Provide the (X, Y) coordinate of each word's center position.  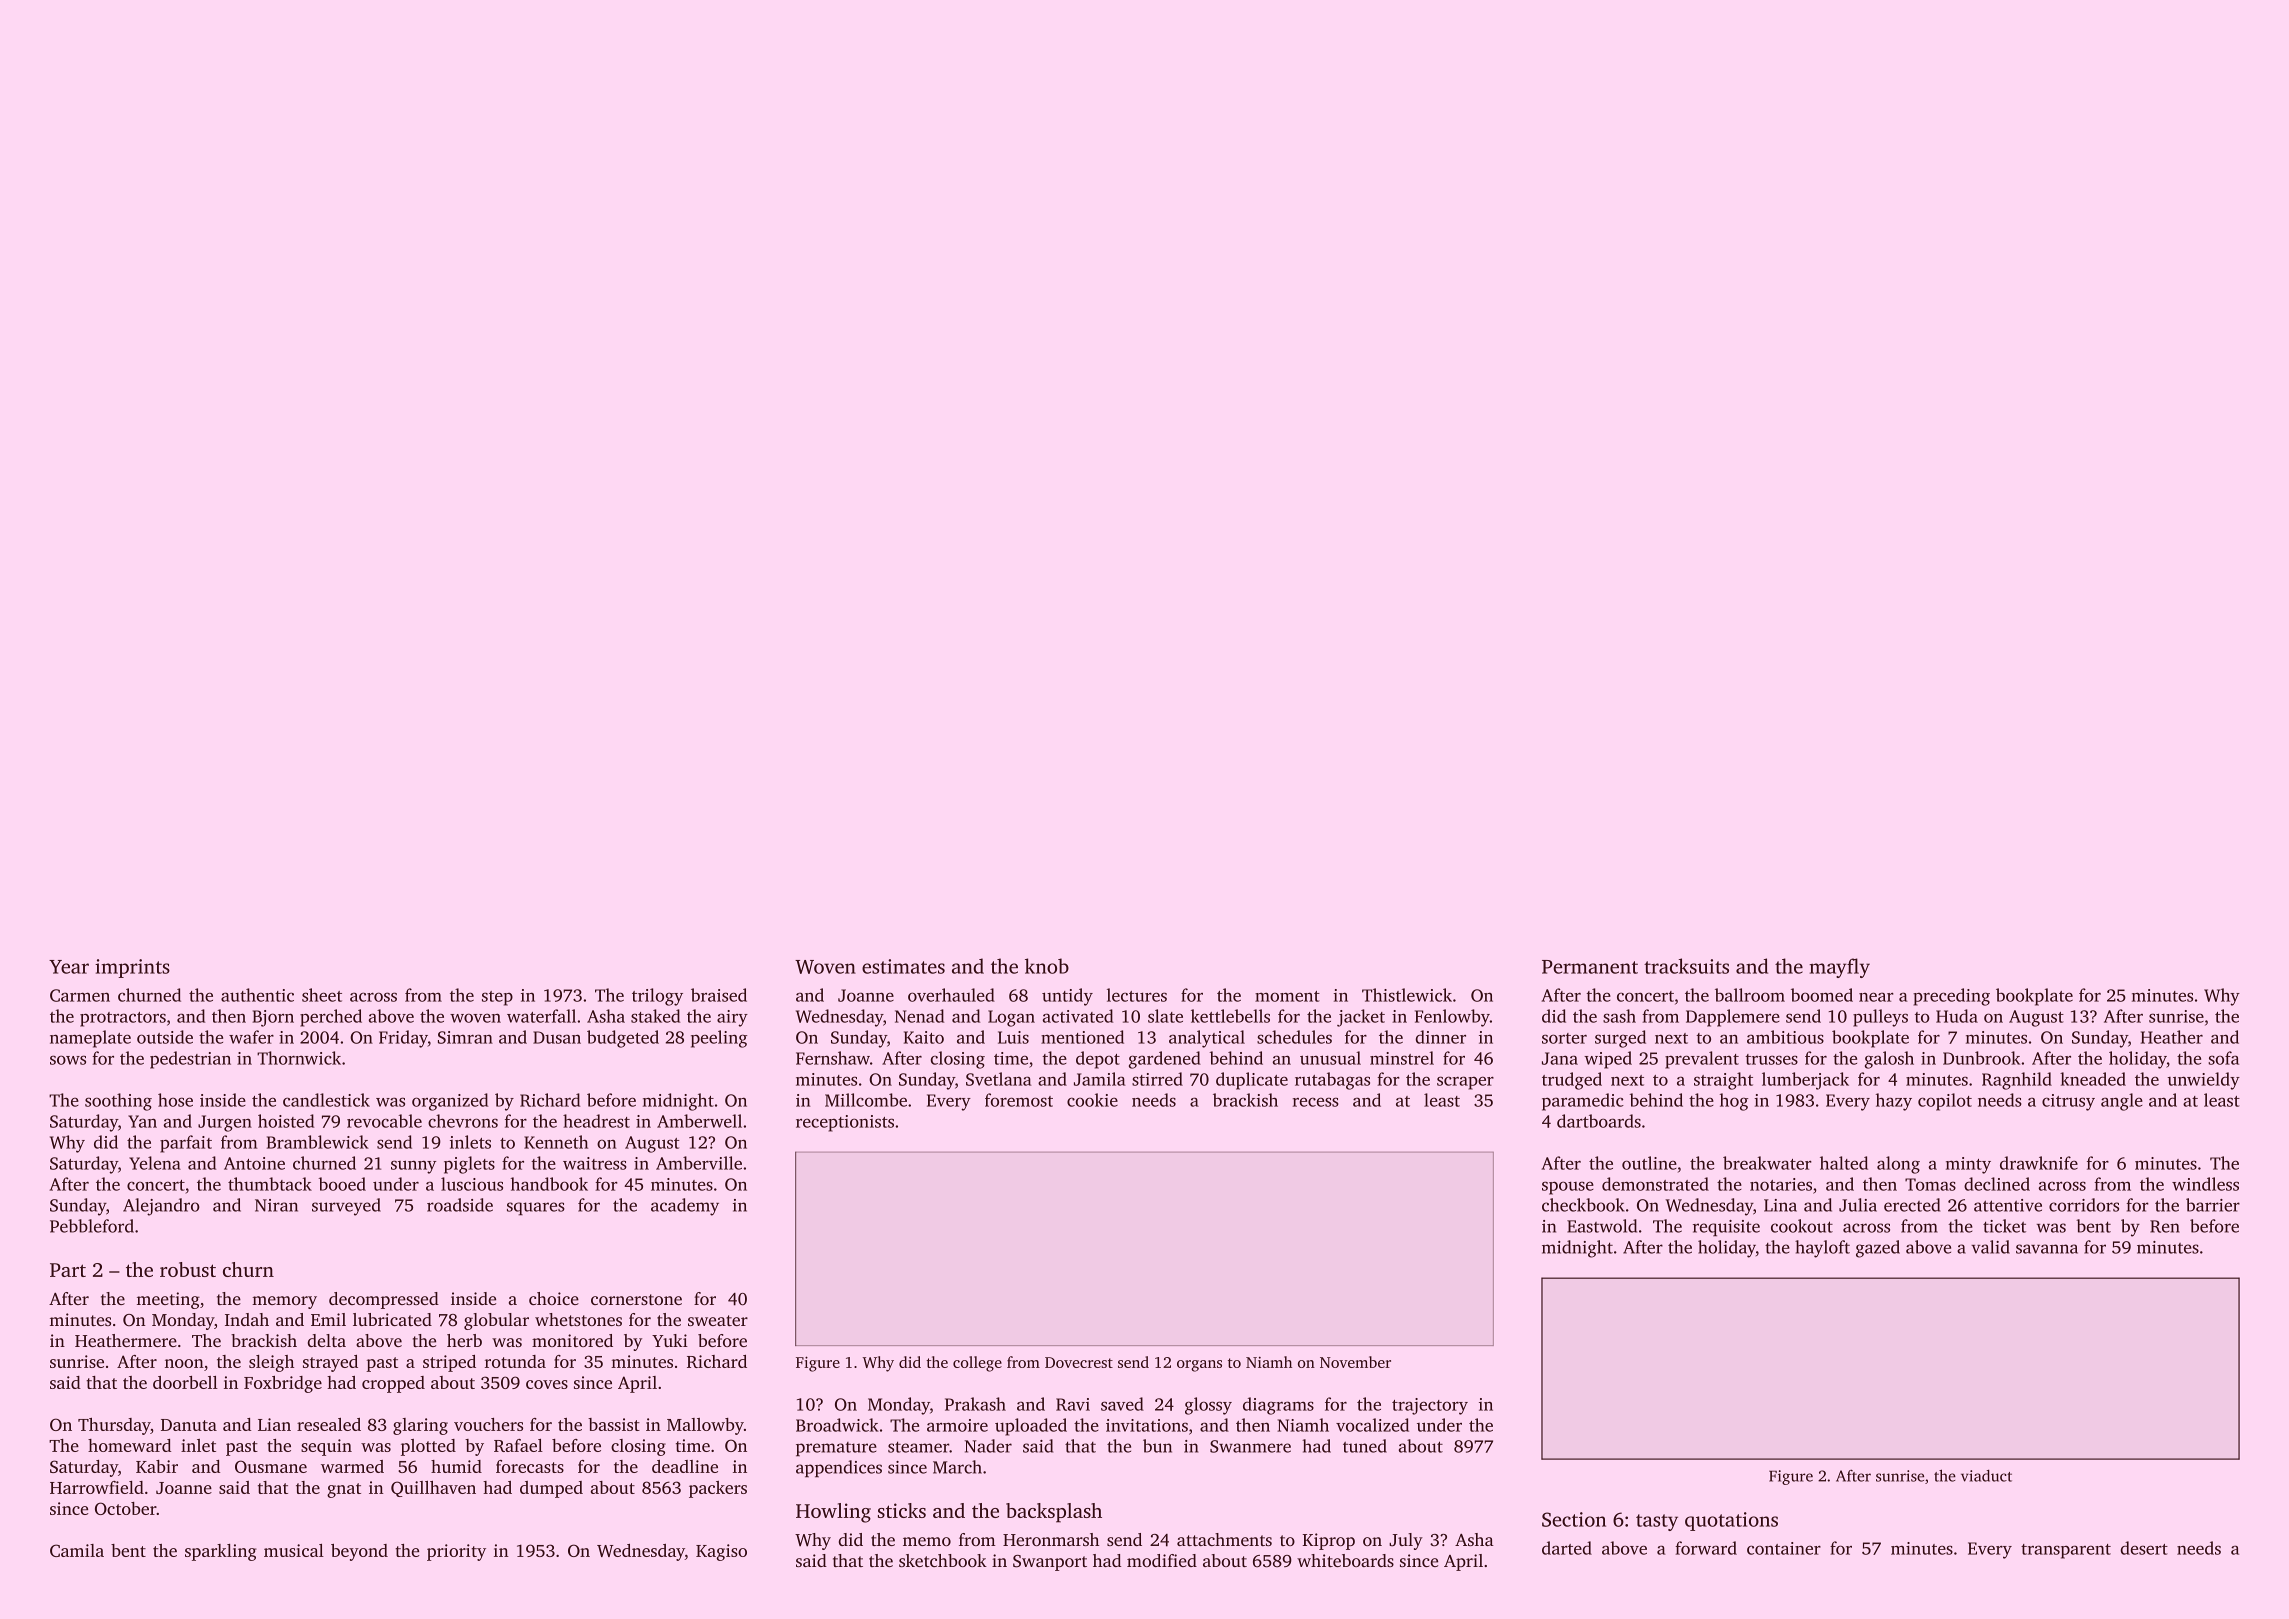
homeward (129, 1445)
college (977, 1364)
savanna (2047, 1249)
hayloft (1822, 1249)
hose (175, 1100)
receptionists (845, 1123)
